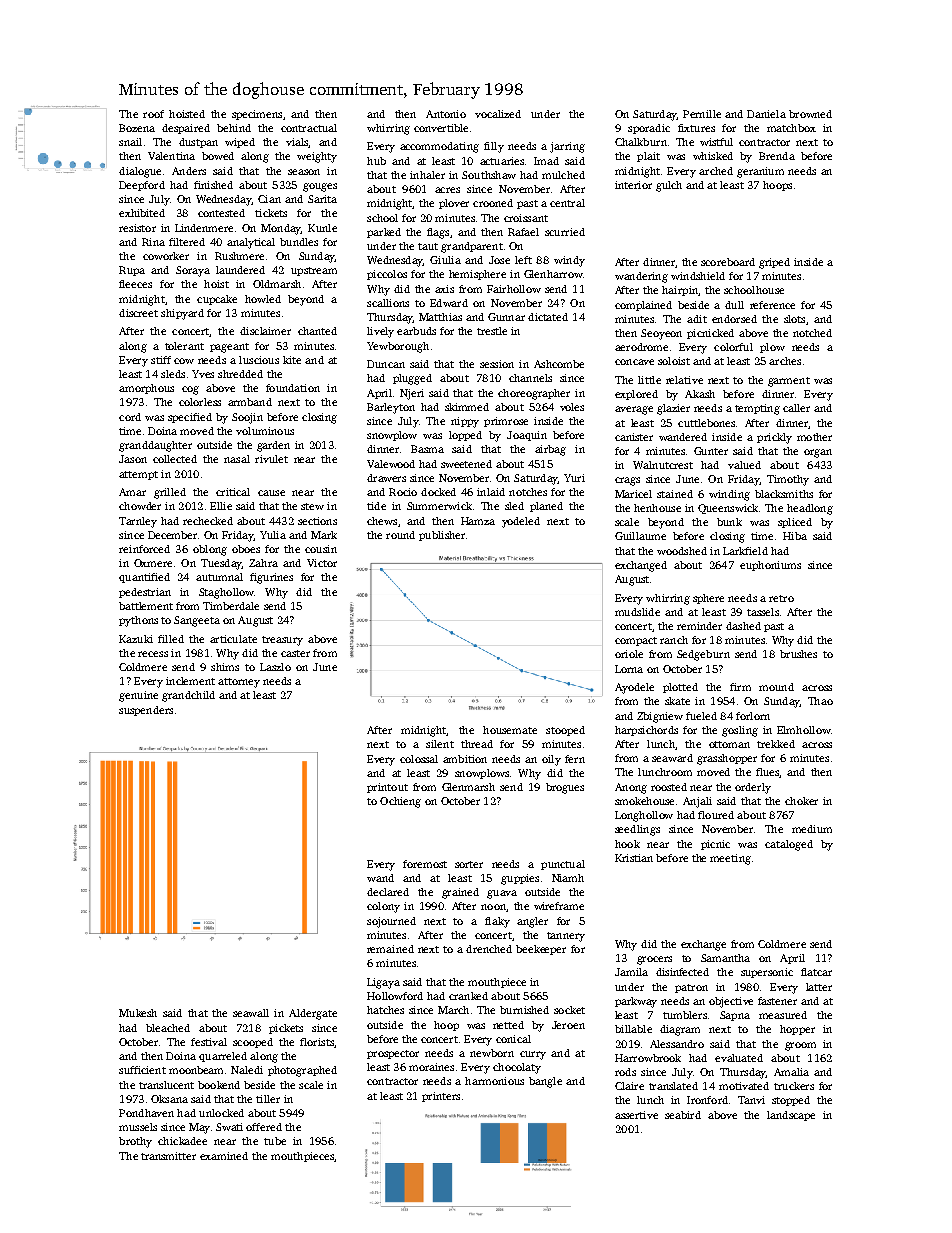  What do you see at coordinates (745, 551) in the screenshot?
I see `Larkfield` at bounding box center [745, 551].
